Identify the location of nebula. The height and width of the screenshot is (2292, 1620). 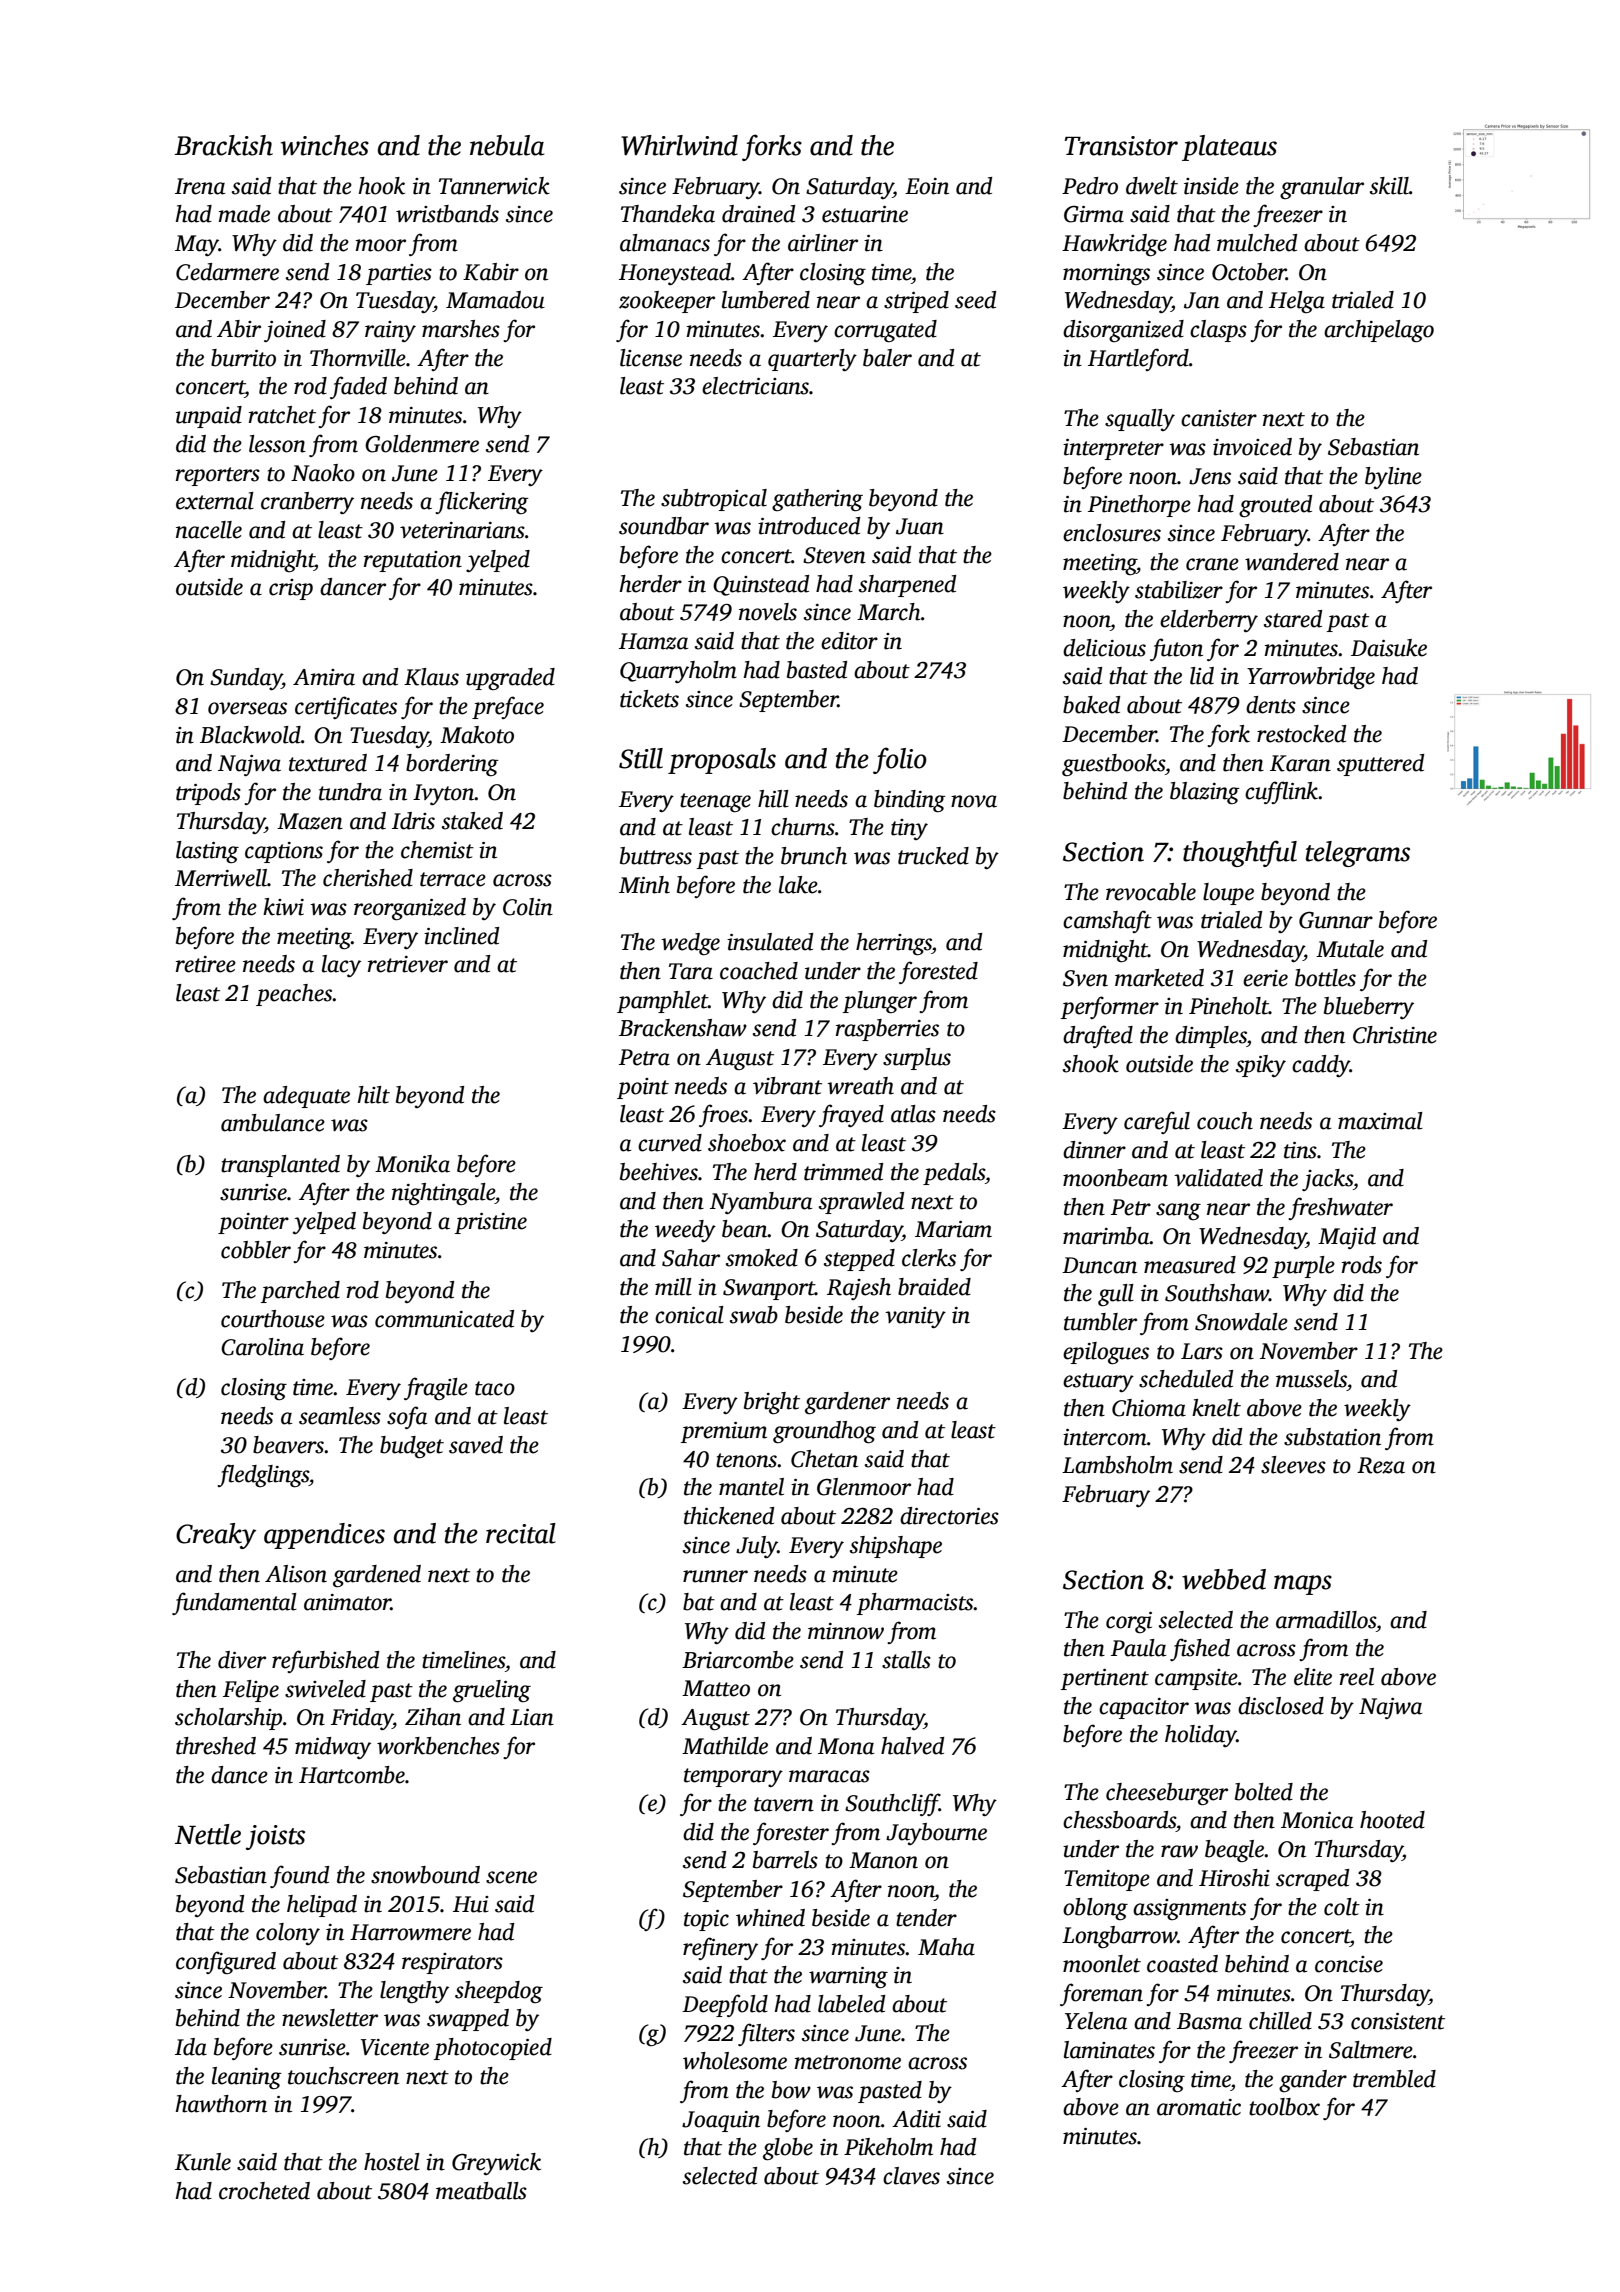
(507, 145).
